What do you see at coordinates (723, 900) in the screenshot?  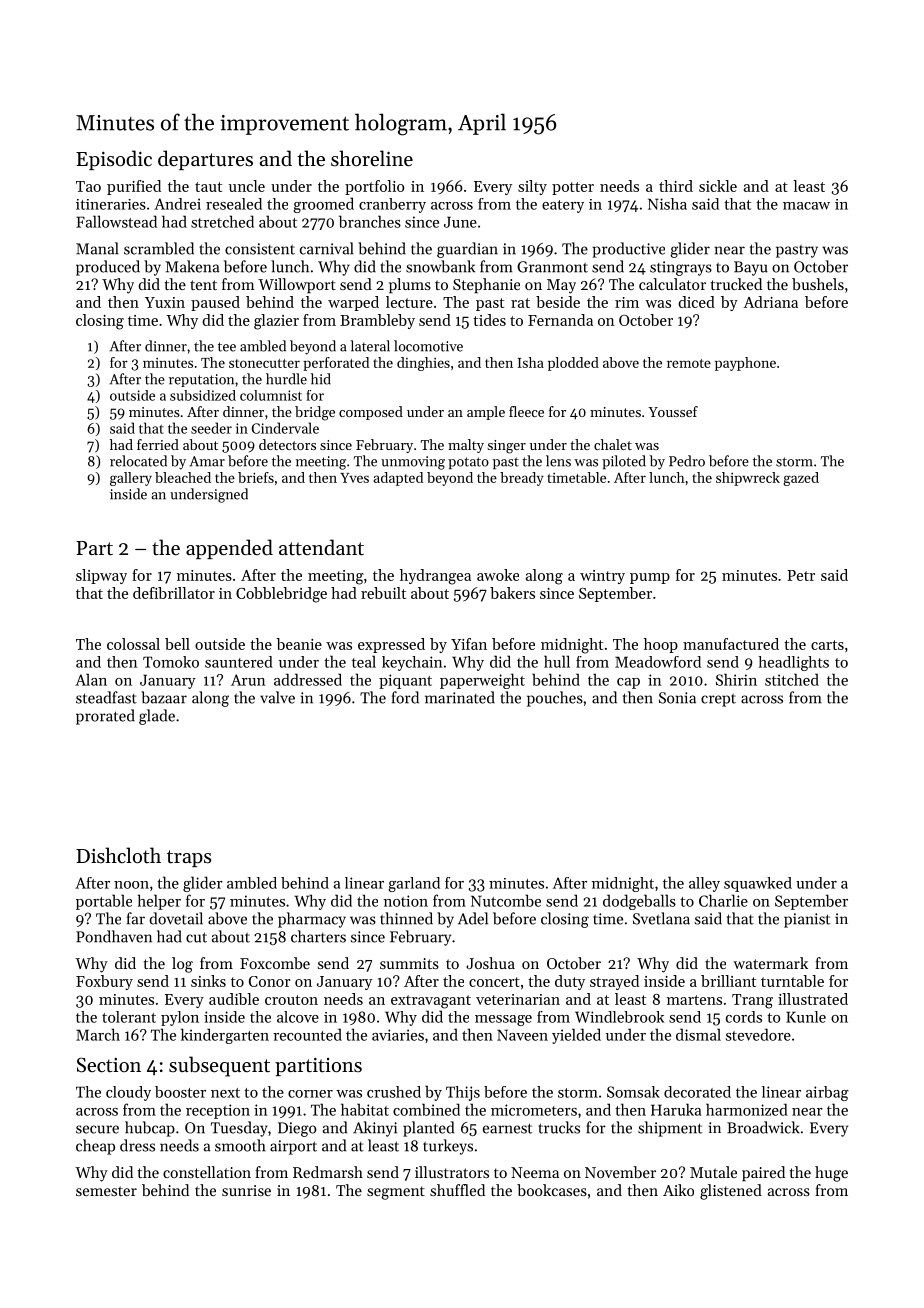 I see `Charlie` at bounding box center [723, 900].
